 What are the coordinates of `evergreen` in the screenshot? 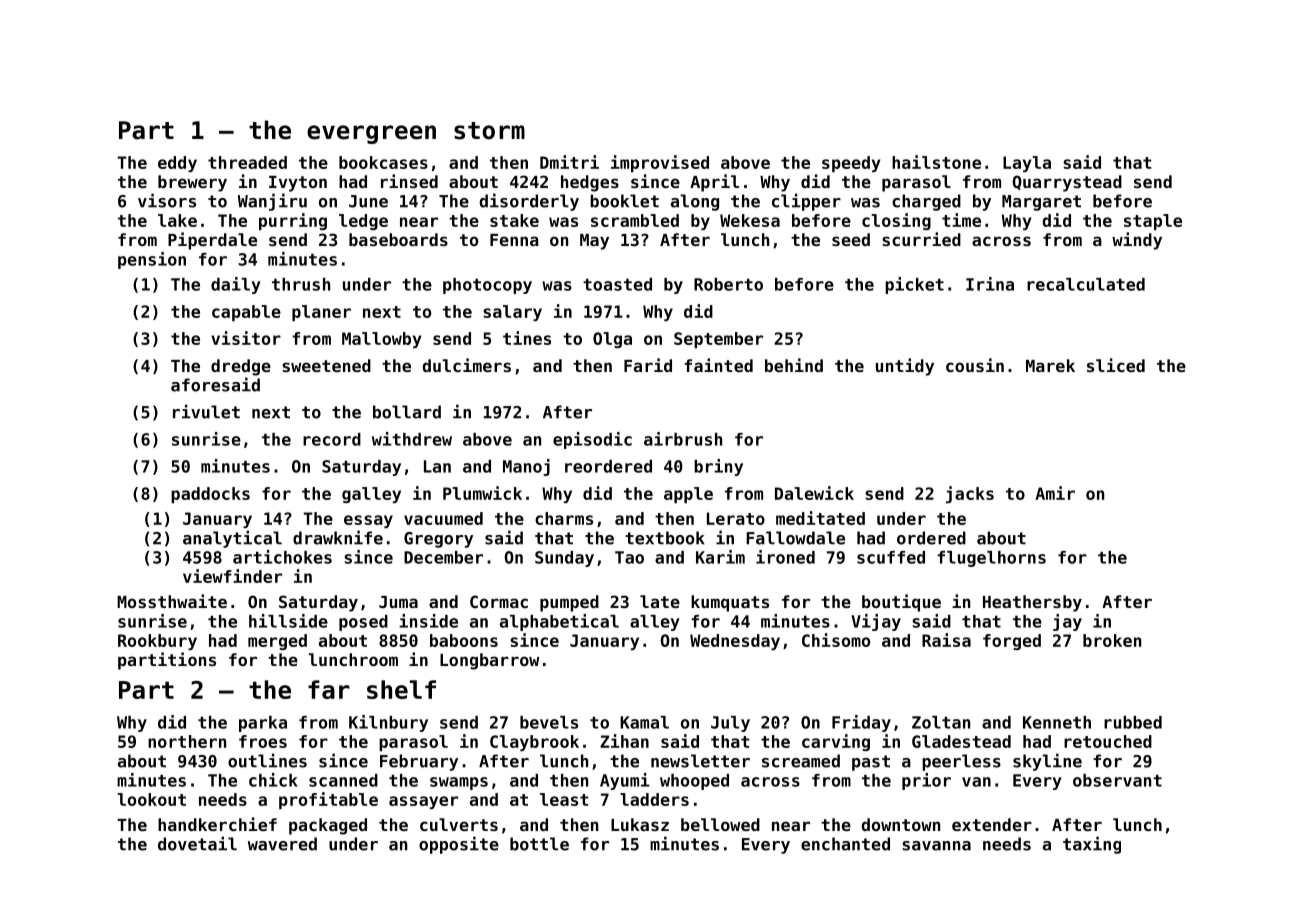 It's located at (371, 134).
